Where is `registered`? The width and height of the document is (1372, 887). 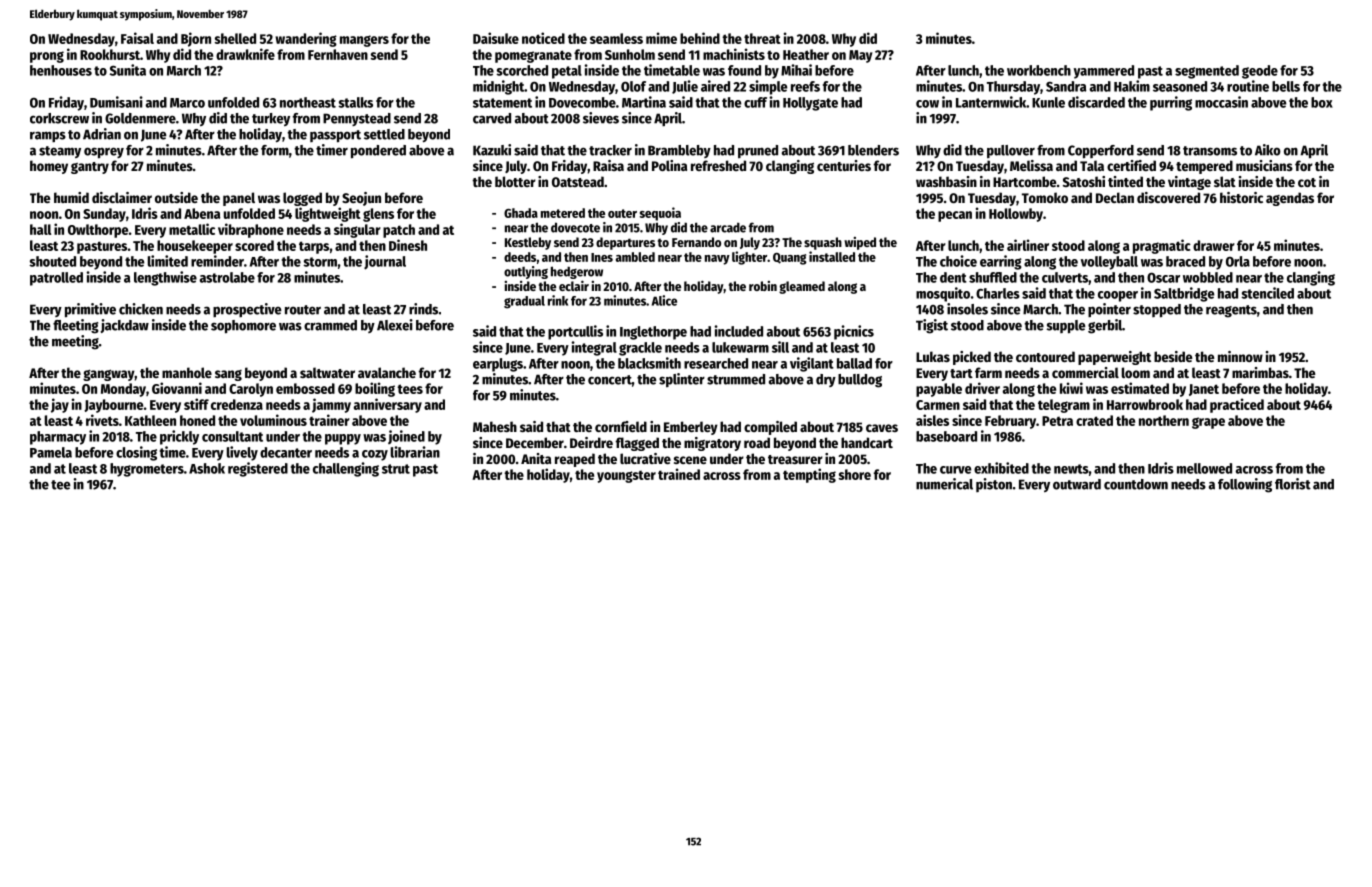 registered is located at coordinates (258, 469).
